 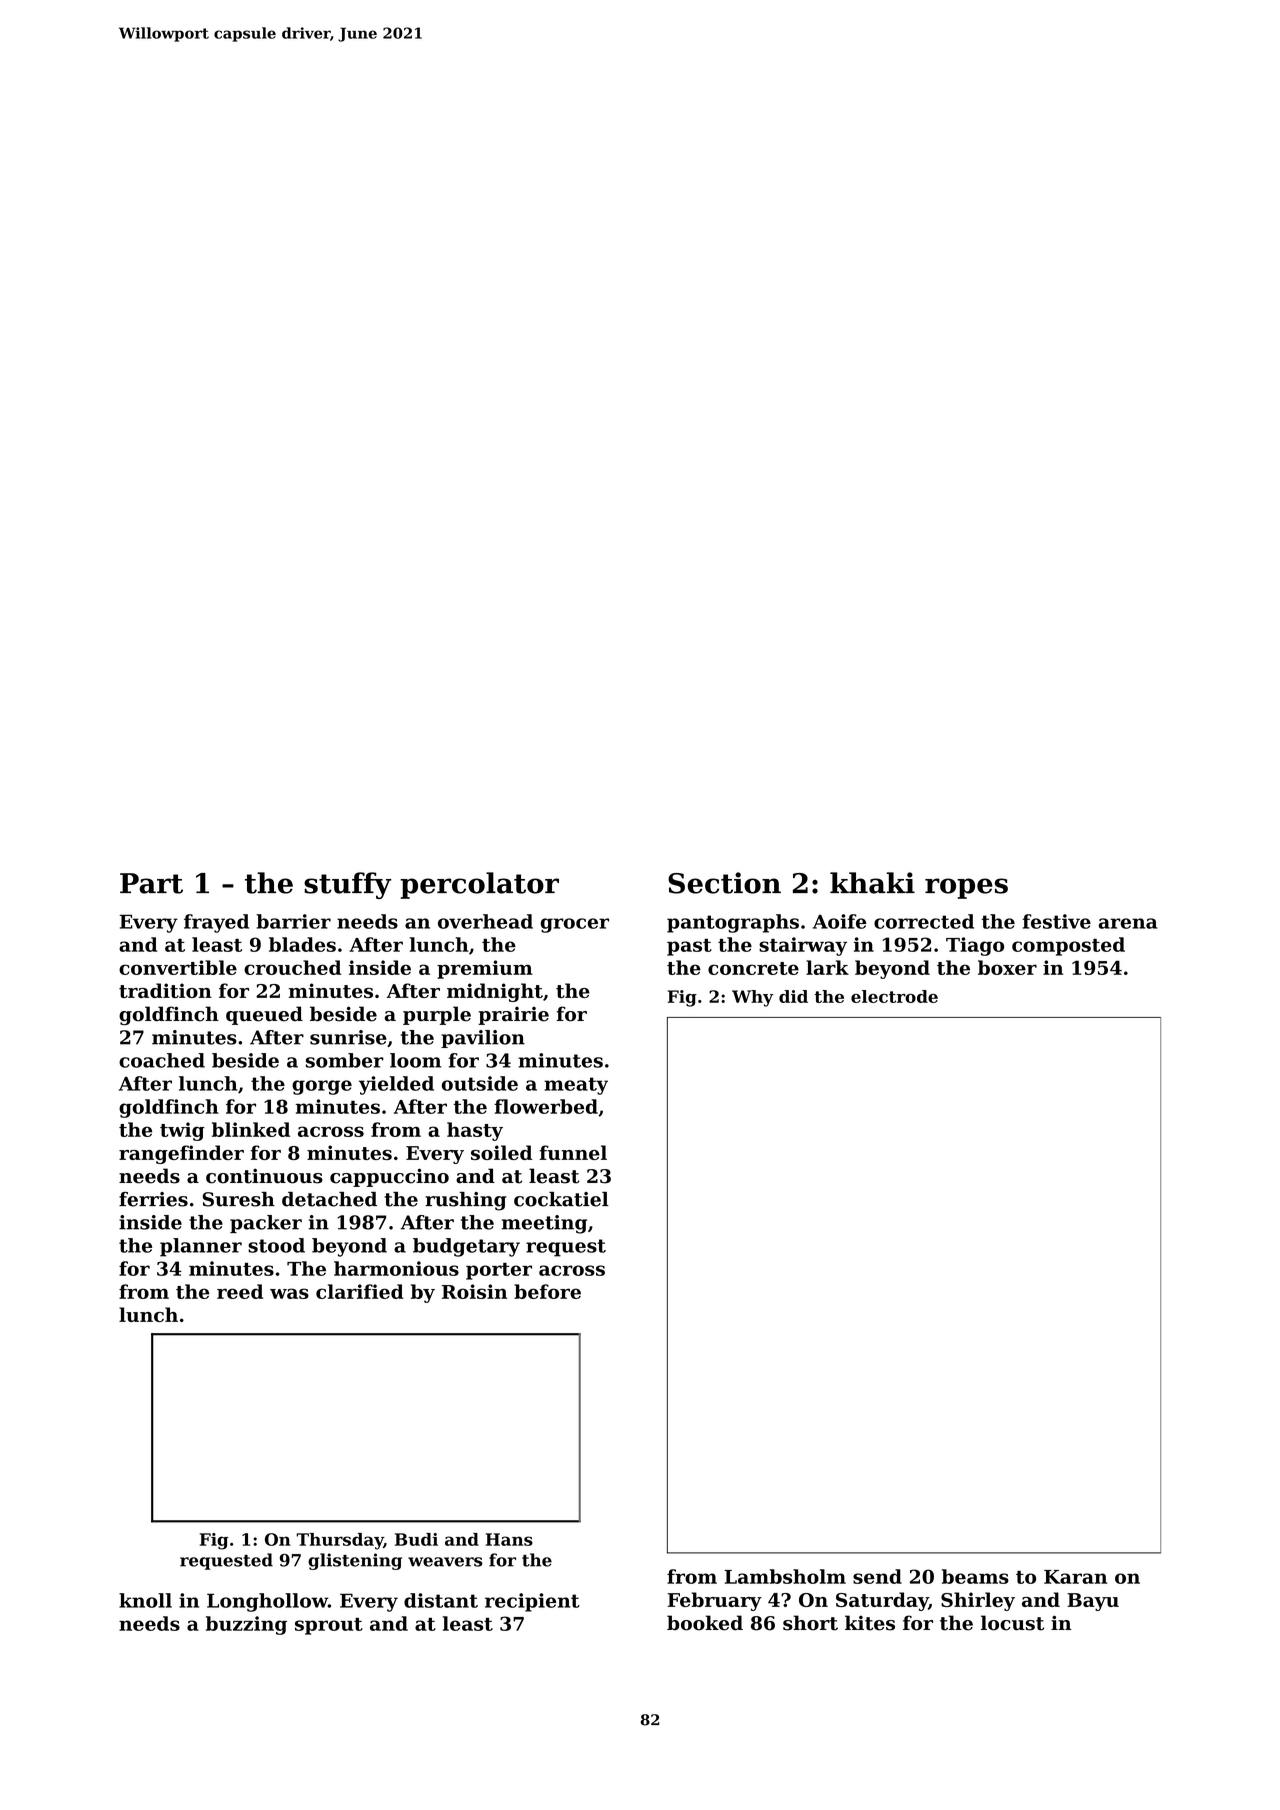 What do you see at coordinates (329, 1626) in the page?
I see `sprout` at bounding box center [329, 1626].
